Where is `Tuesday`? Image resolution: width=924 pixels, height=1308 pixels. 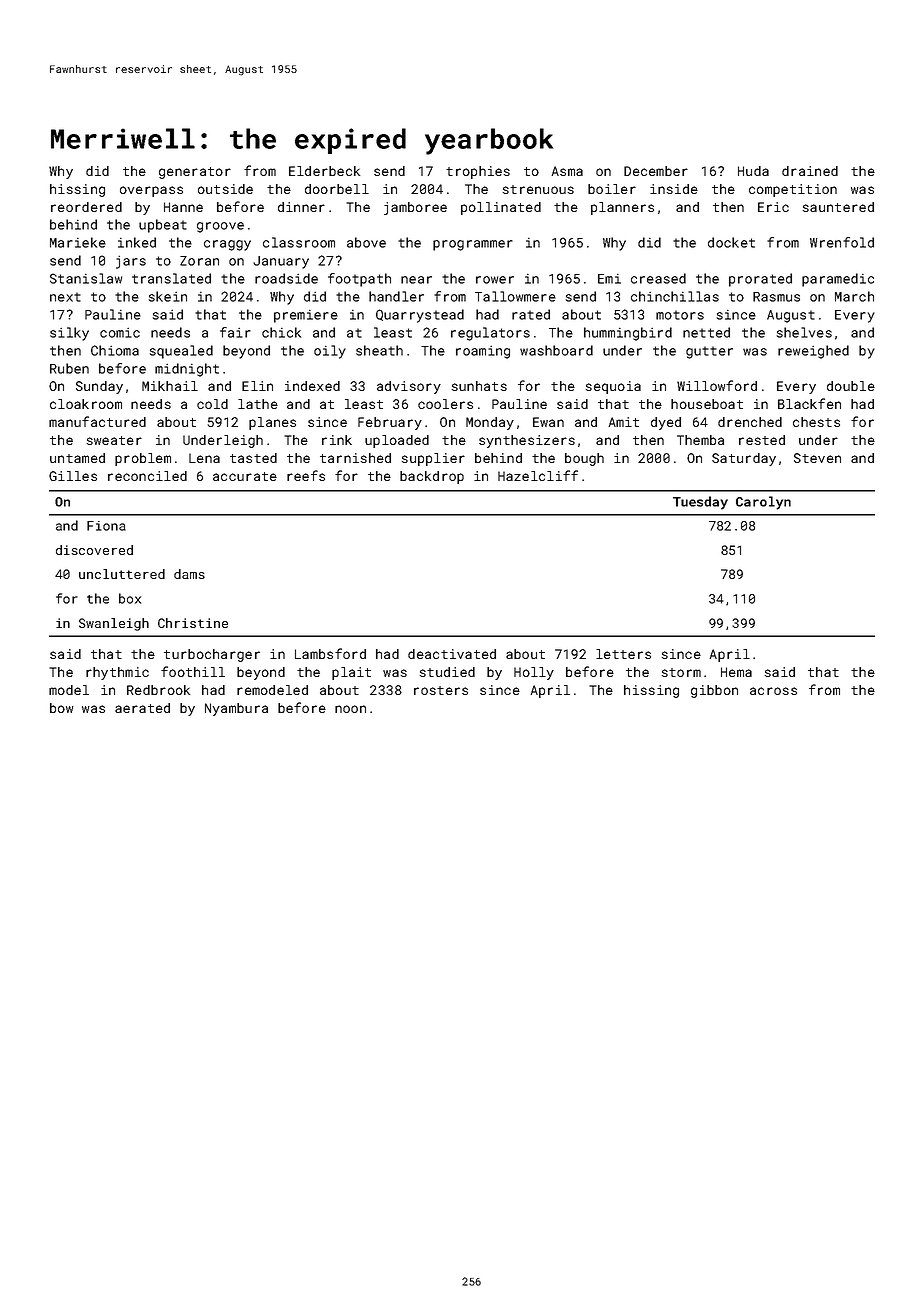 Tuesday is located at coordinates (700, 503).
